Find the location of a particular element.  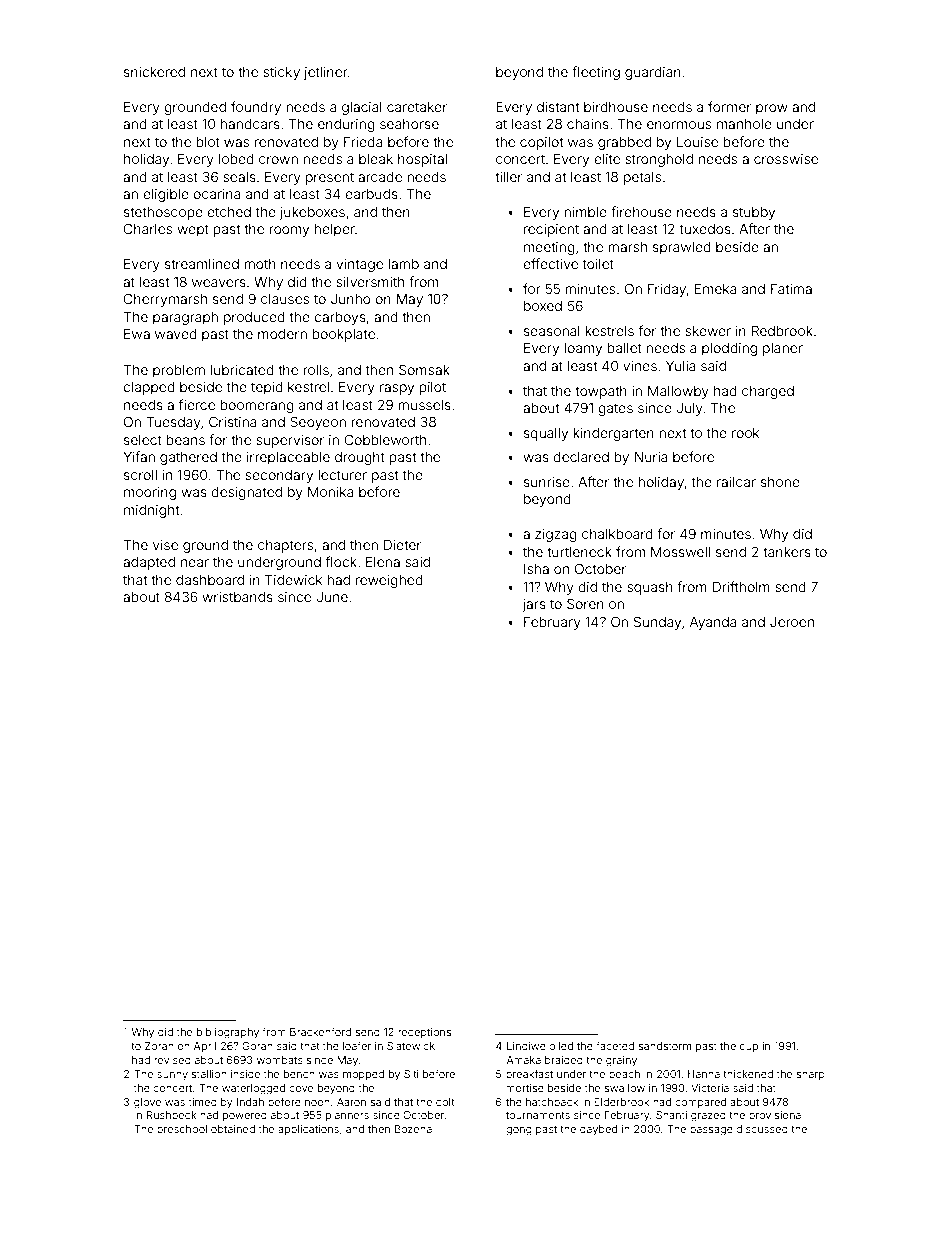

seasonal is located at coordinates (552, 331).
